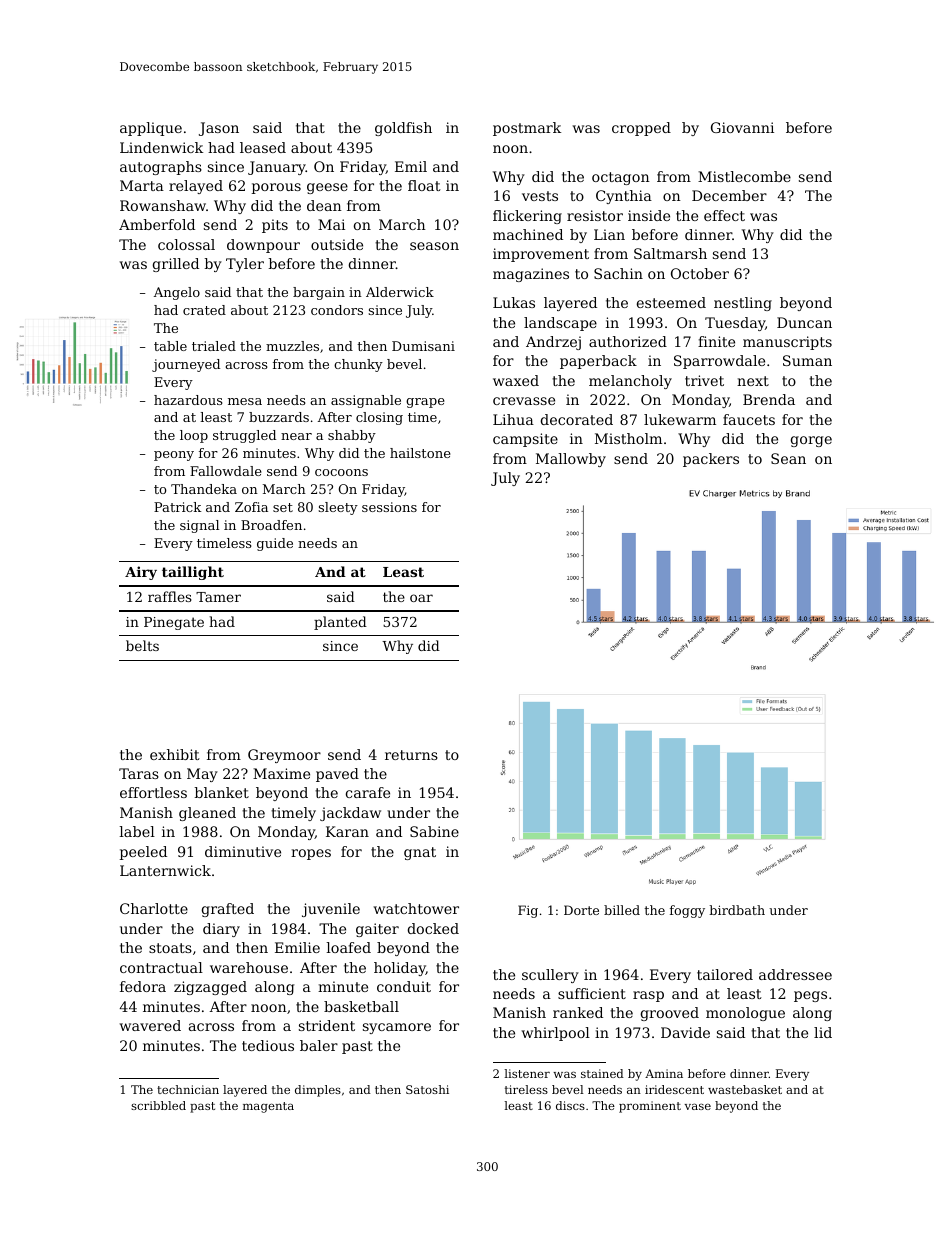  I want to click on prominent, so click(650, 1107).
